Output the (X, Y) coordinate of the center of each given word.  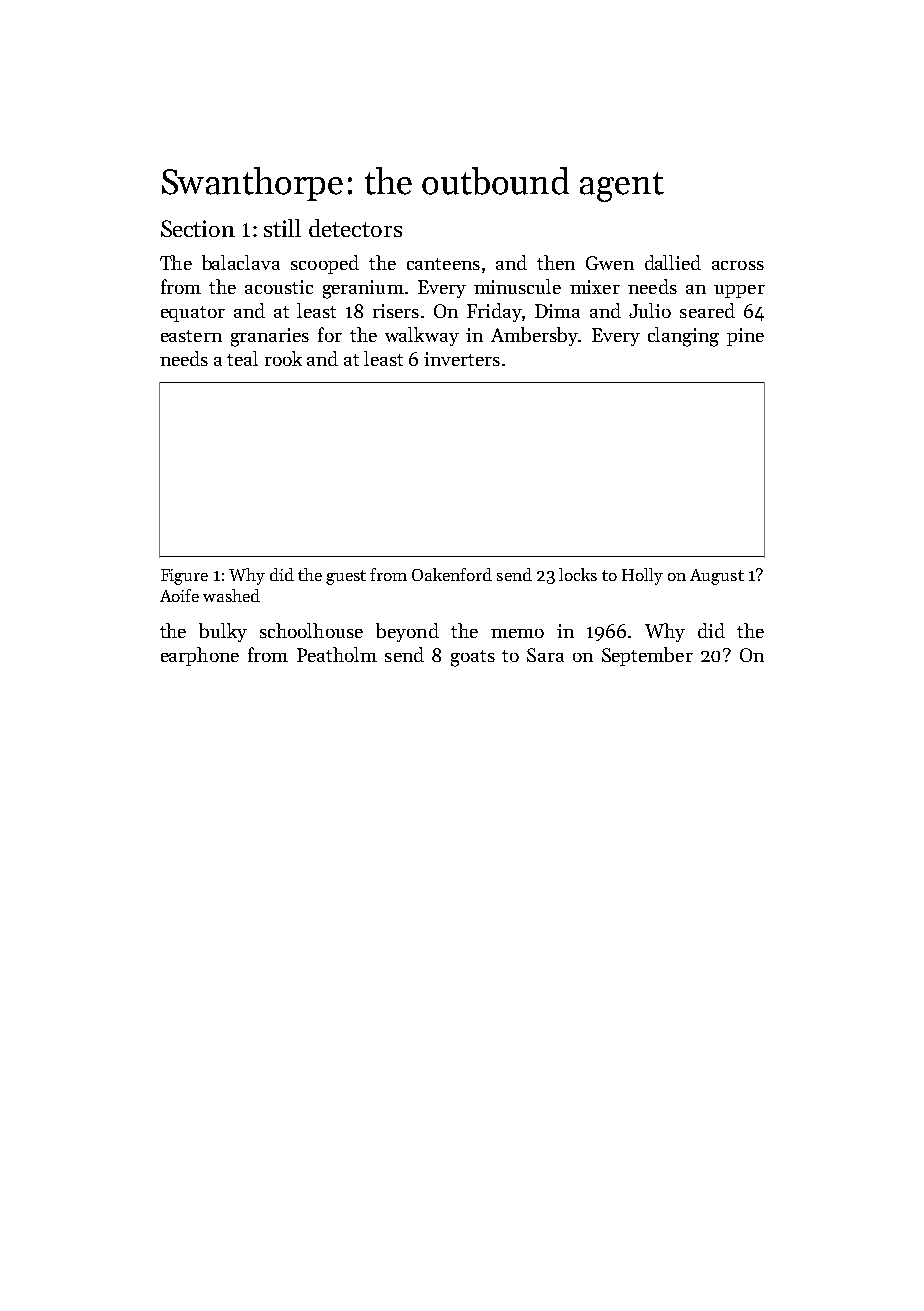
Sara (545, 655)
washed (231, 595)
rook (283, 358)
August (717, 577)
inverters (462, 359)
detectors (355, 228)
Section (198, 228)
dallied (673, 262)
